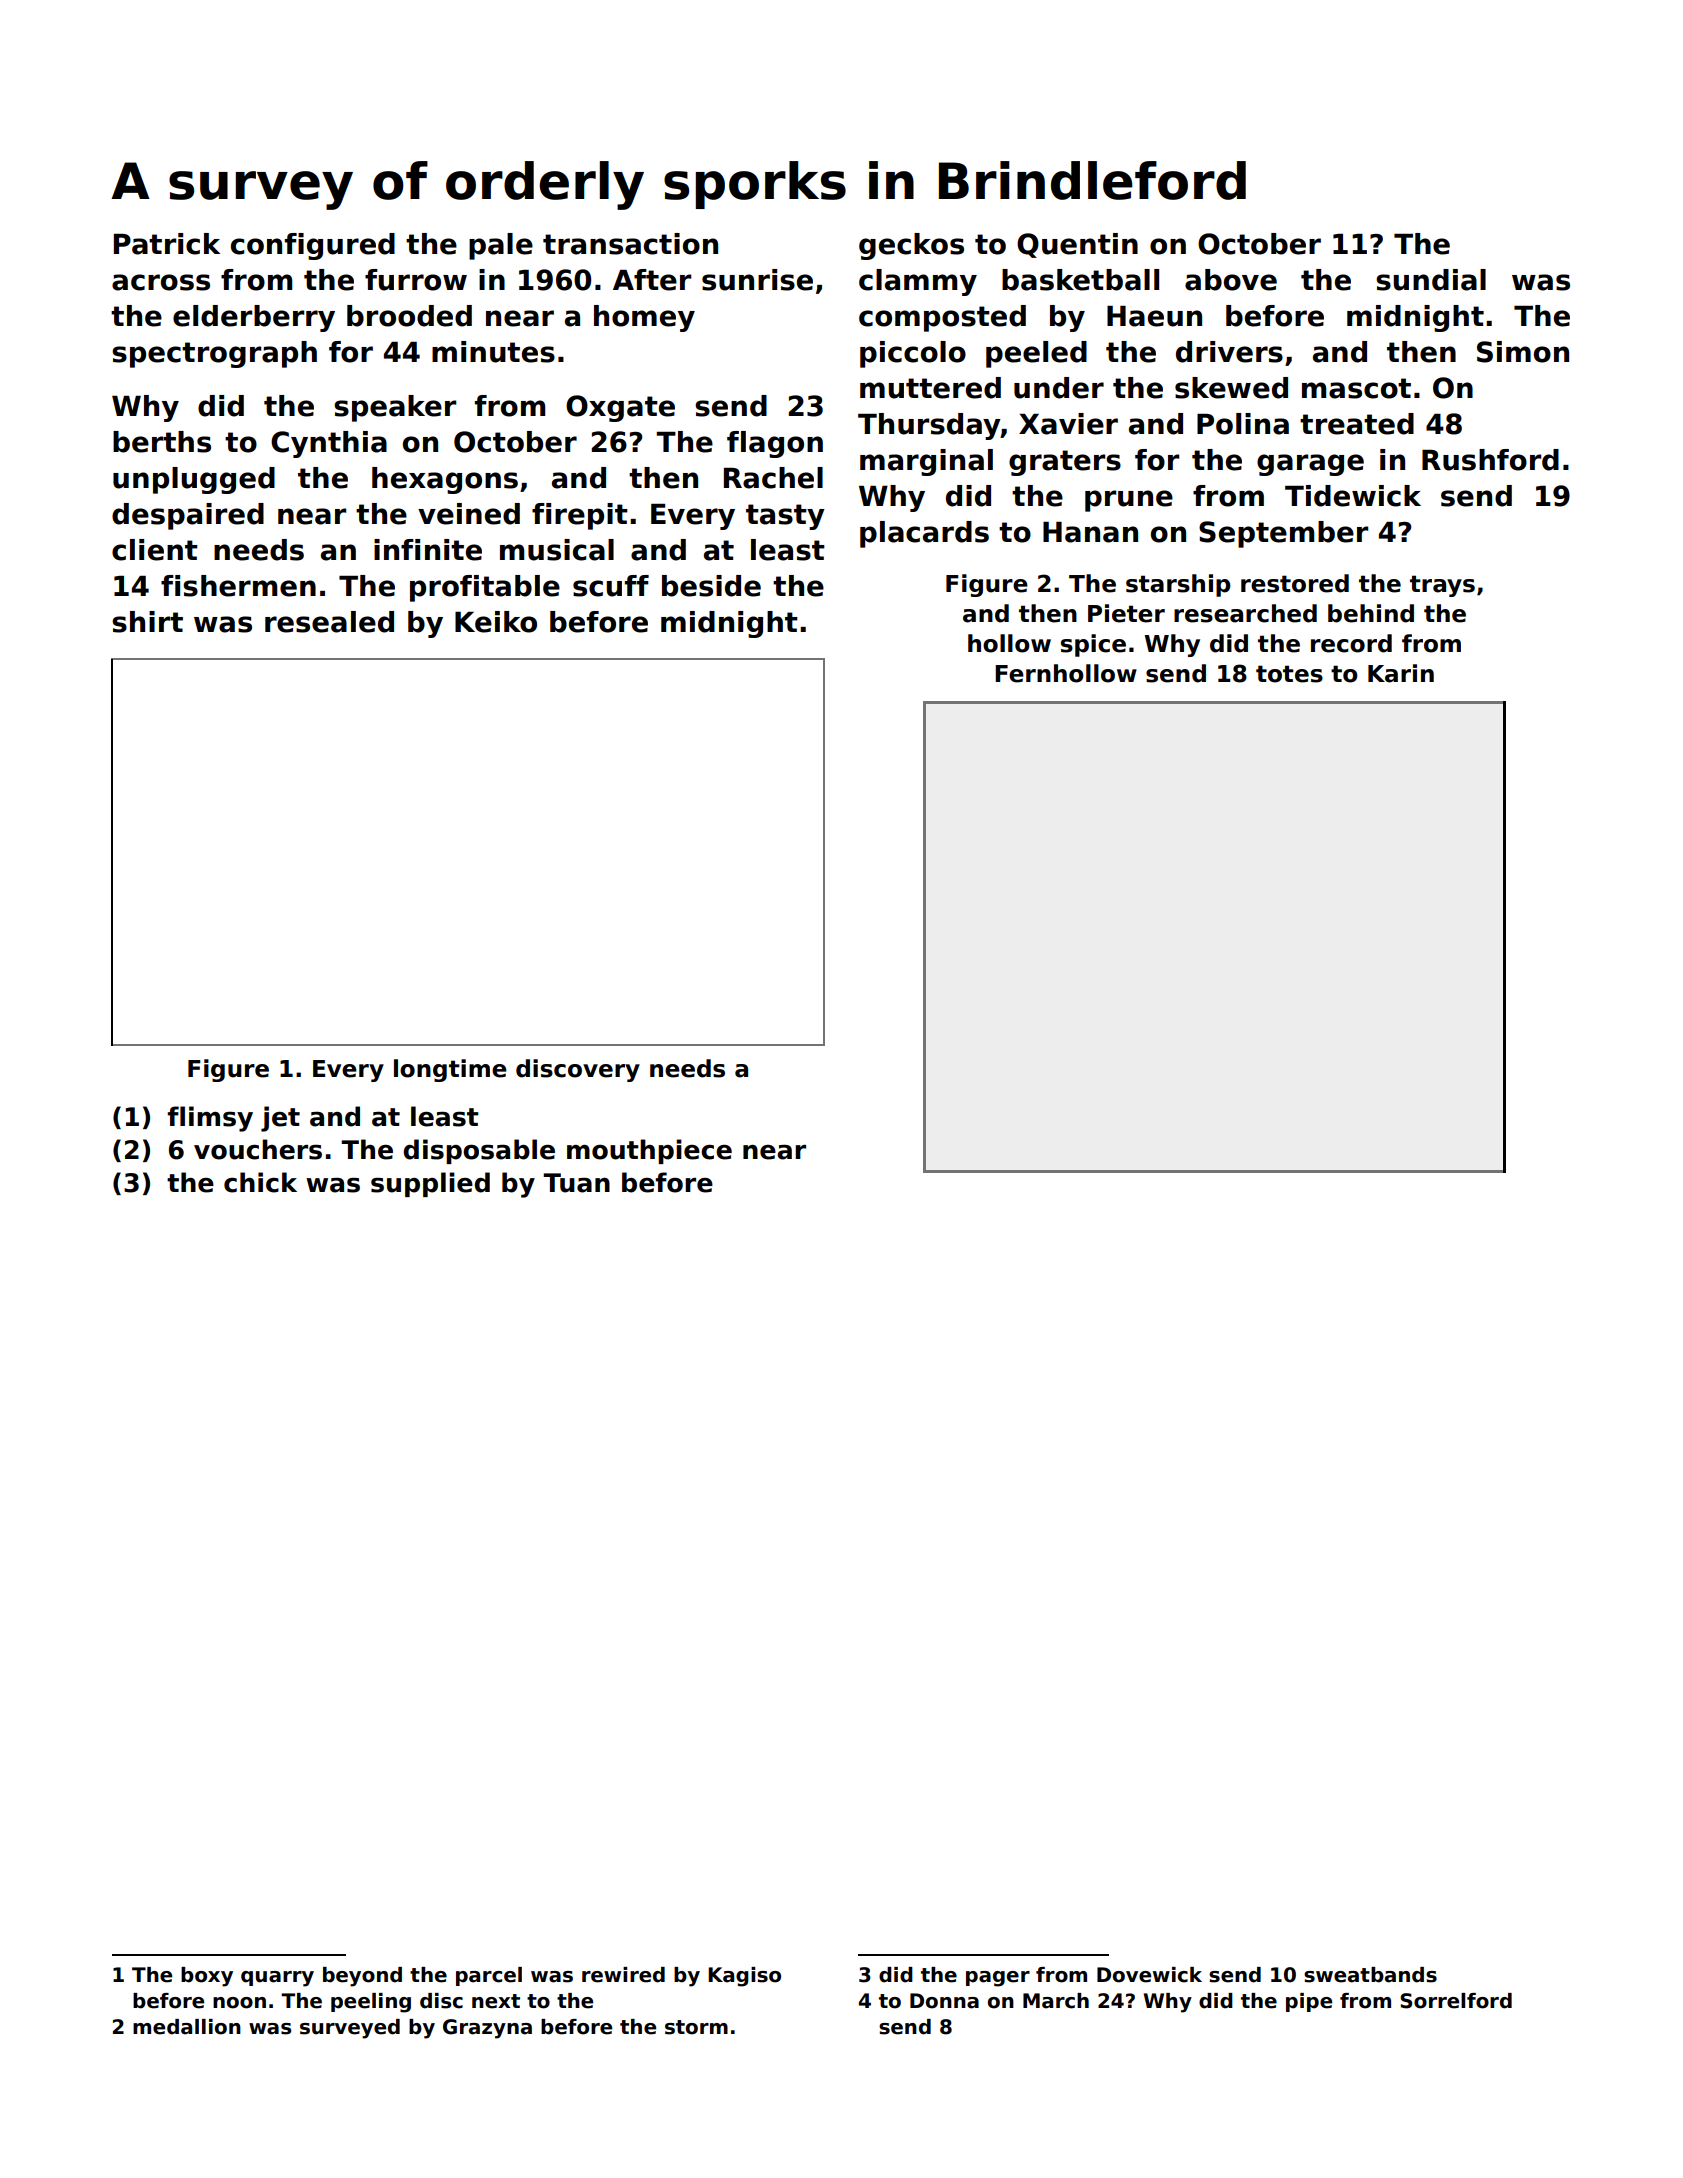 Image resolution: width=1683 pixels, height=2178 pixels. Describe the element at coordinates (210, 1119) in the screenshot. I see `flimsy` at that location.
